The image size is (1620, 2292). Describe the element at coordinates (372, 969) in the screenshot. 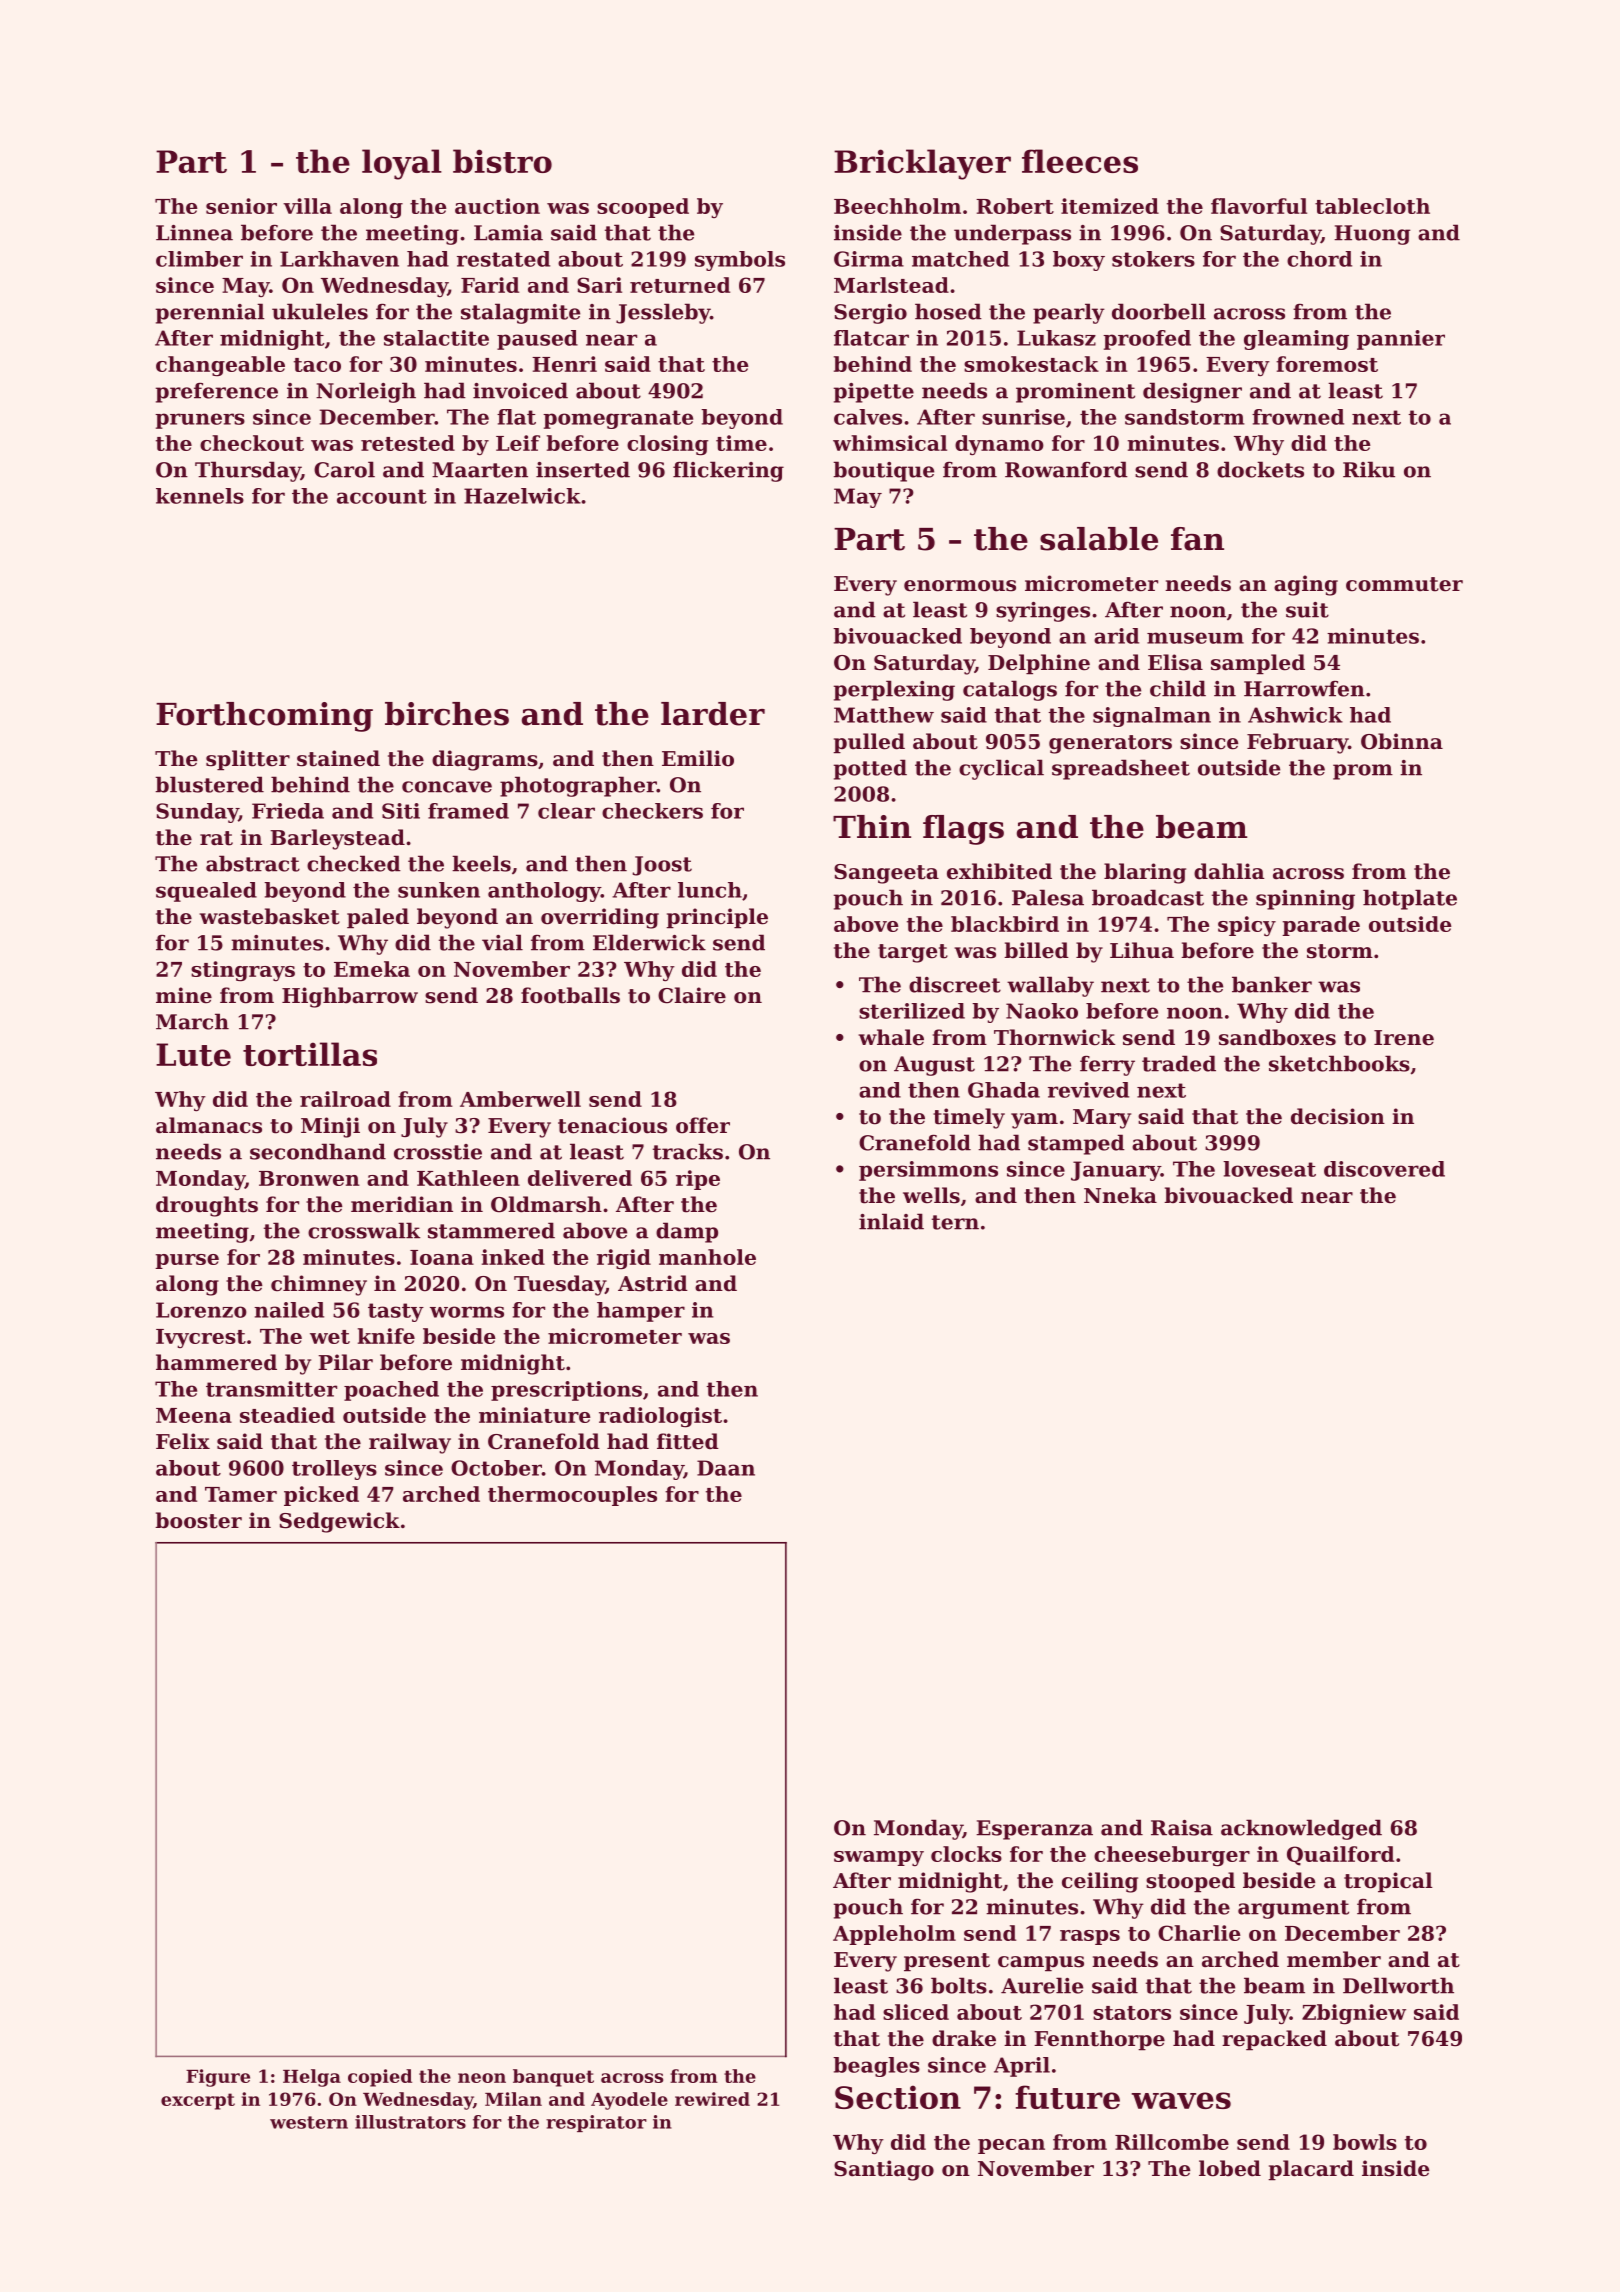

I see `Emeka` at that location.
